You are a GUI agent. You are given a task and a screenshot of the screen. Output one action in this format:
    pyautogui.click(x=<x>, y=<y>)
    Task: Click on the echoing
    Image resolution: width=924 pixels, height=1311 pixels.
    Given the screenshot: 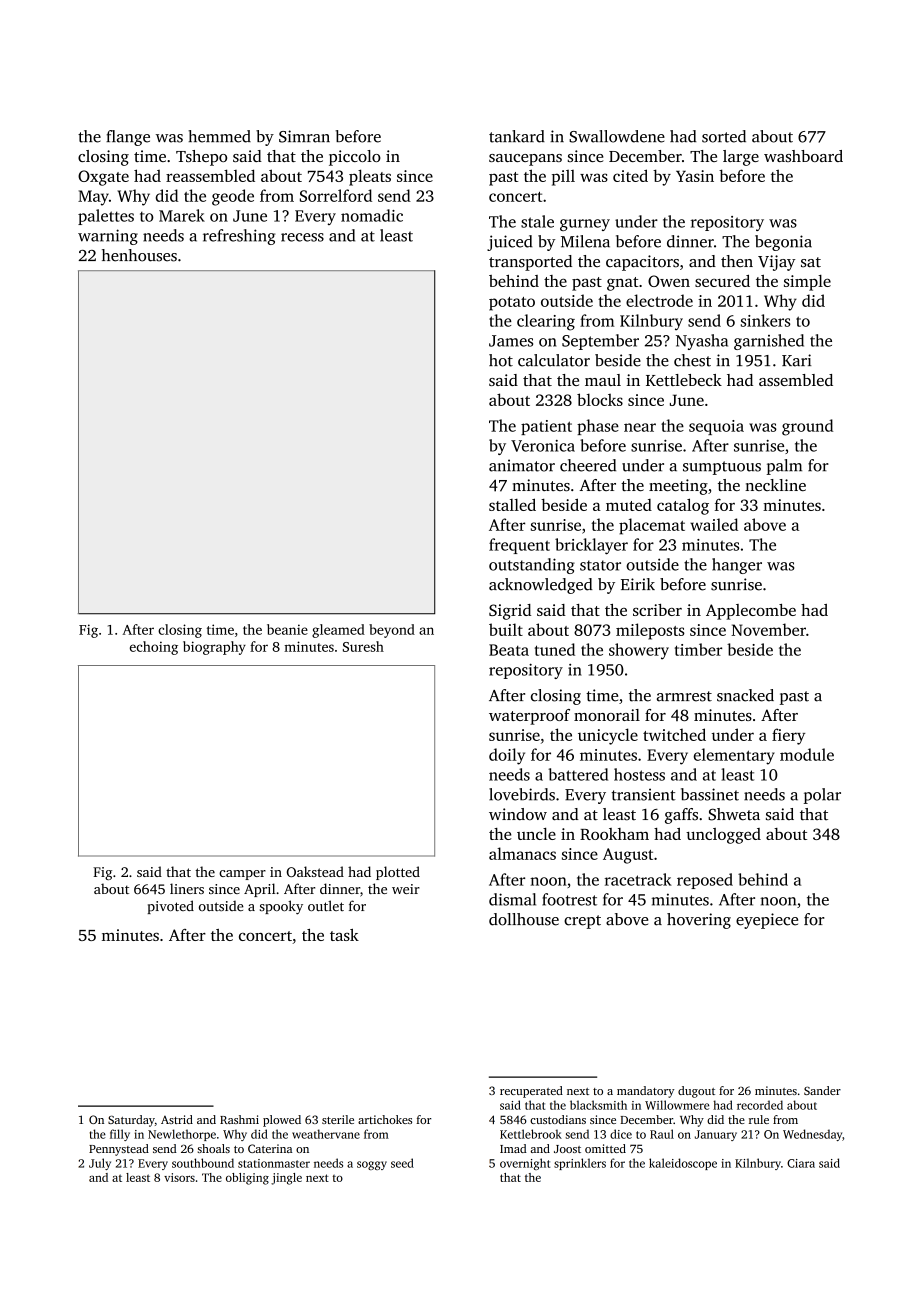 What is the action you would take?
    pyautogui.click(x=154, y=648)
